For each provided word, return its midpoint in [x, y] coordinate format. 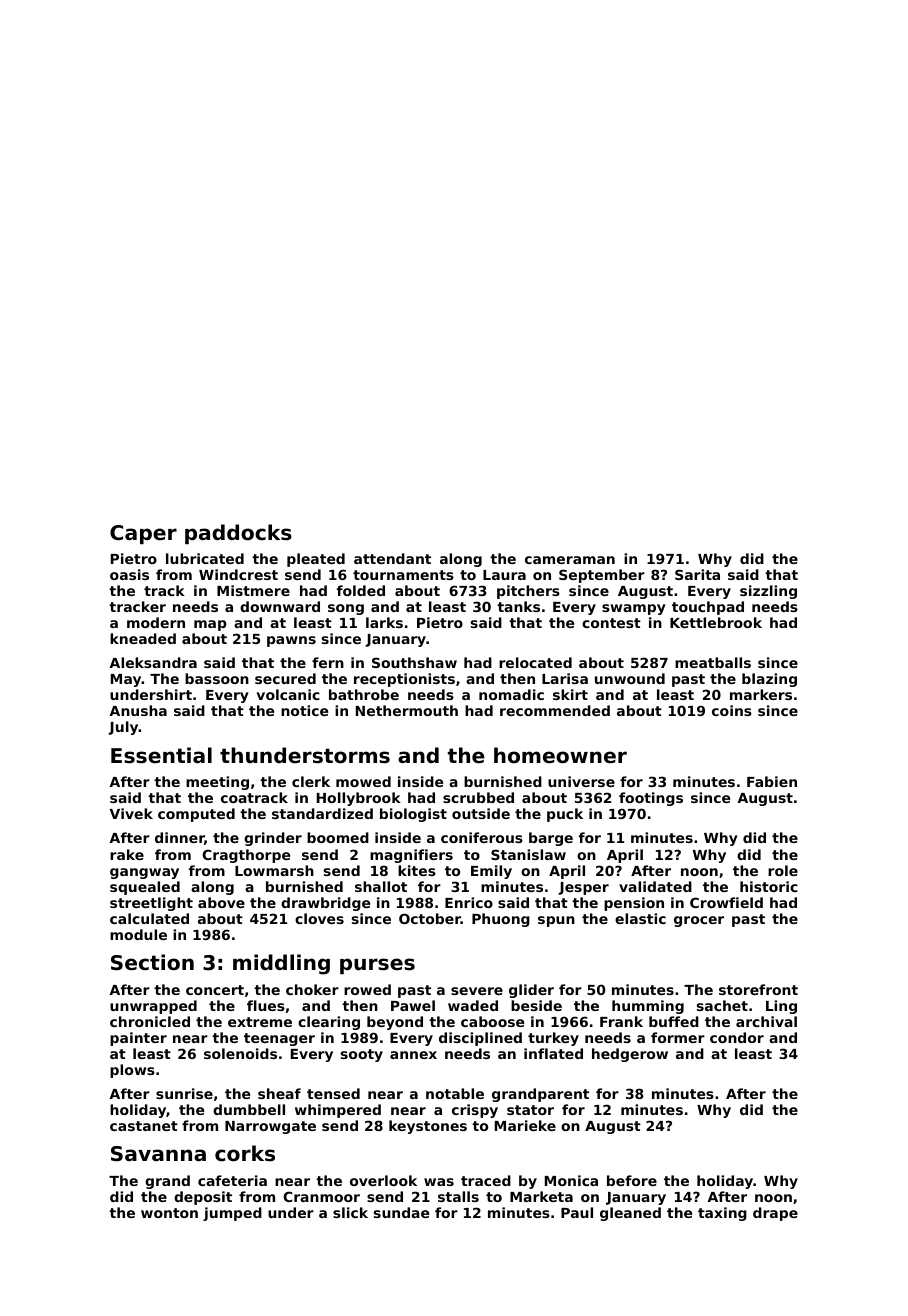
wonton [169, 1213]
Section [152, 962]
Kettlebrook [716, 622]
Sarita [697, 574]
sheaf [279, 1093]
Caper [143, 534]
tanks [518, 606]
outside [481, 813]
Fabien [772, 781]
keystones [428, 1127]
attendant [392, 558]
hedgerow [630, 1055]
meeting [217, 783]
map [210, 625]
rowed [367, 989]
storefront [758, 989]
